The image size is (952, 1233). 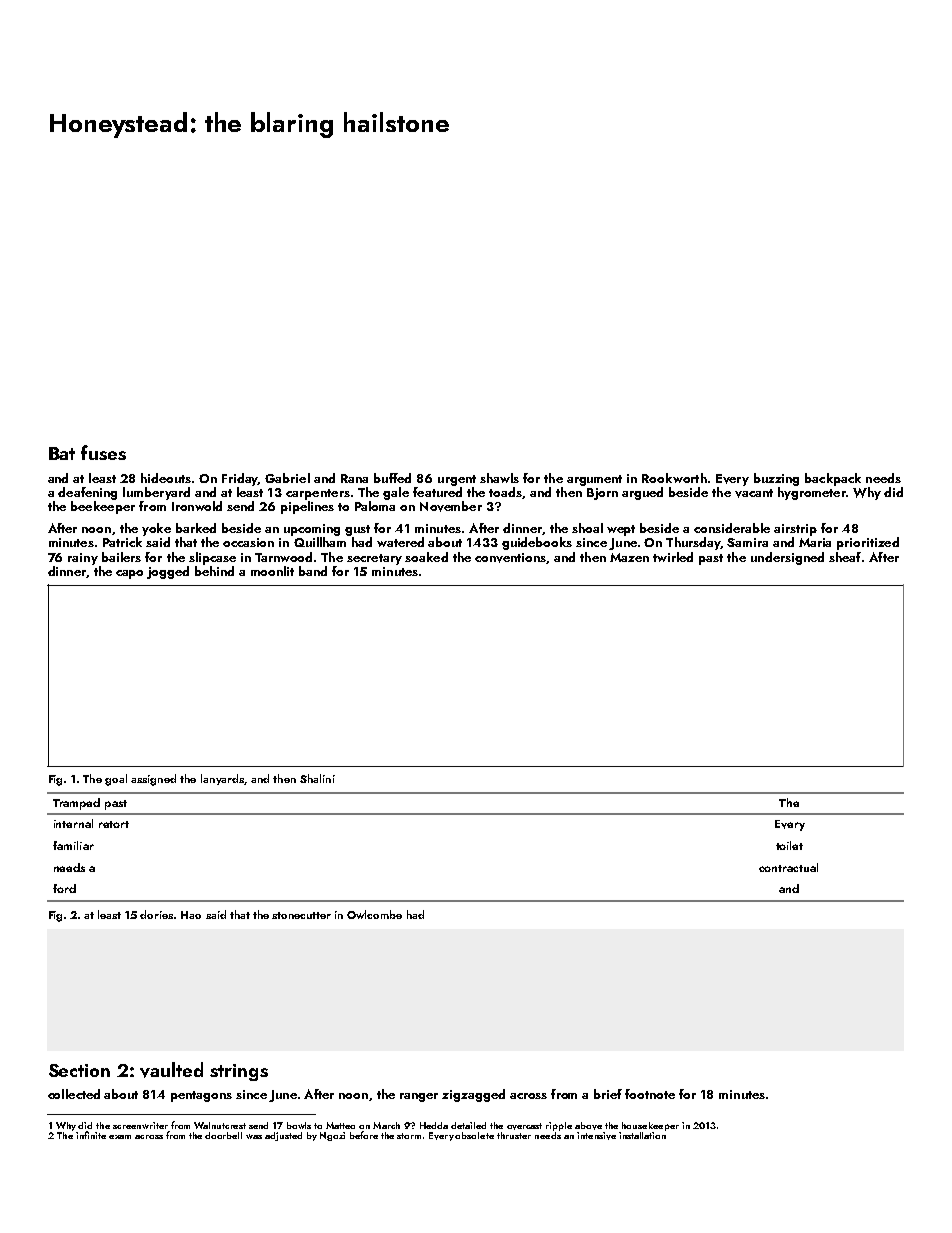 What do you see at coordinates (788, 867) in the screenshot?
I see `contractual` at bounding box center [788, 867].
